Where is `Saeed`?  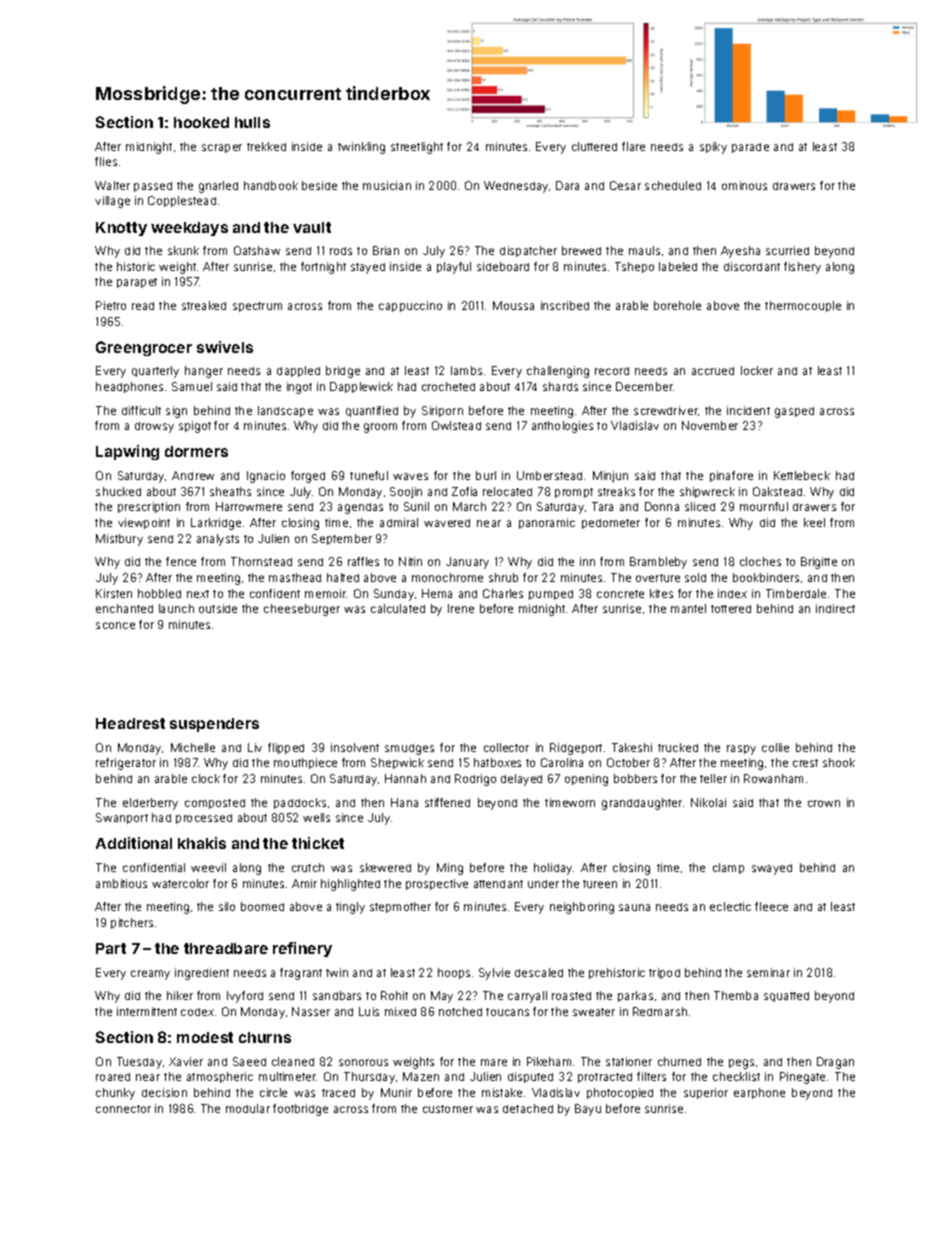 Saeed is located at coordinates (249, 1061).
